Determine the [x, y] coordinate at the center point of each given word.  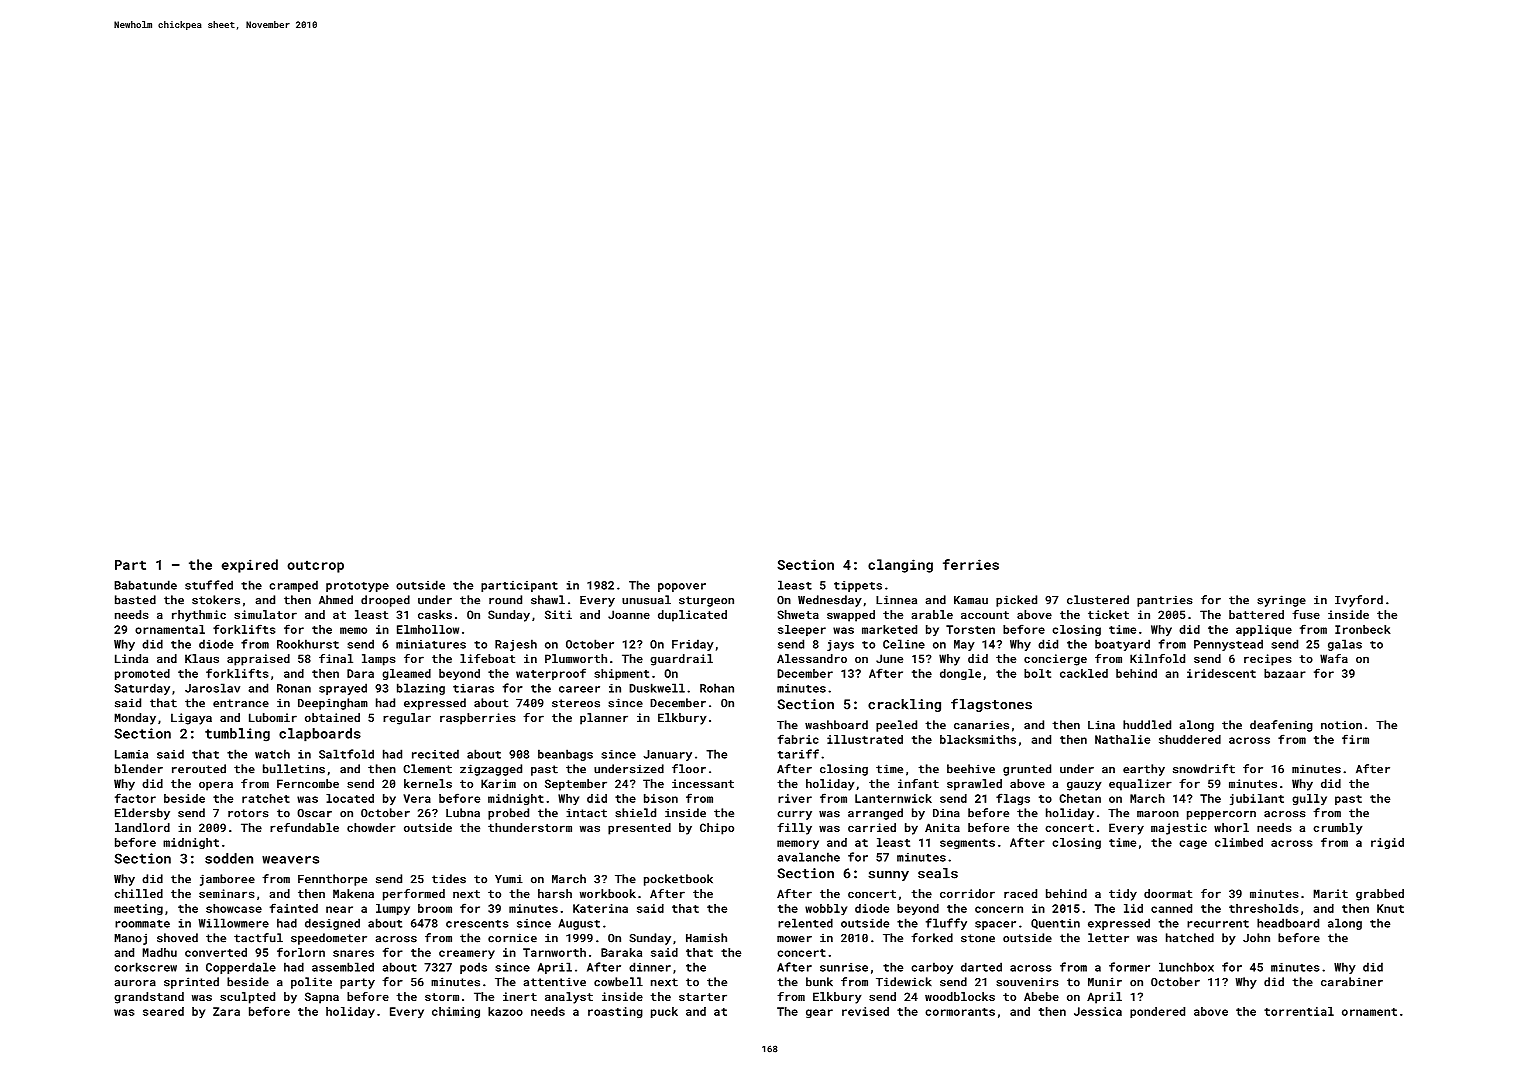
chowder [371, 827]
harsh [555, 893]
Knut [1390, 908]
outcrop [315, 566]
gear [819, 1013]
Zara [226, 1011]
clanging [900, 566]
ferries [971, 564]
